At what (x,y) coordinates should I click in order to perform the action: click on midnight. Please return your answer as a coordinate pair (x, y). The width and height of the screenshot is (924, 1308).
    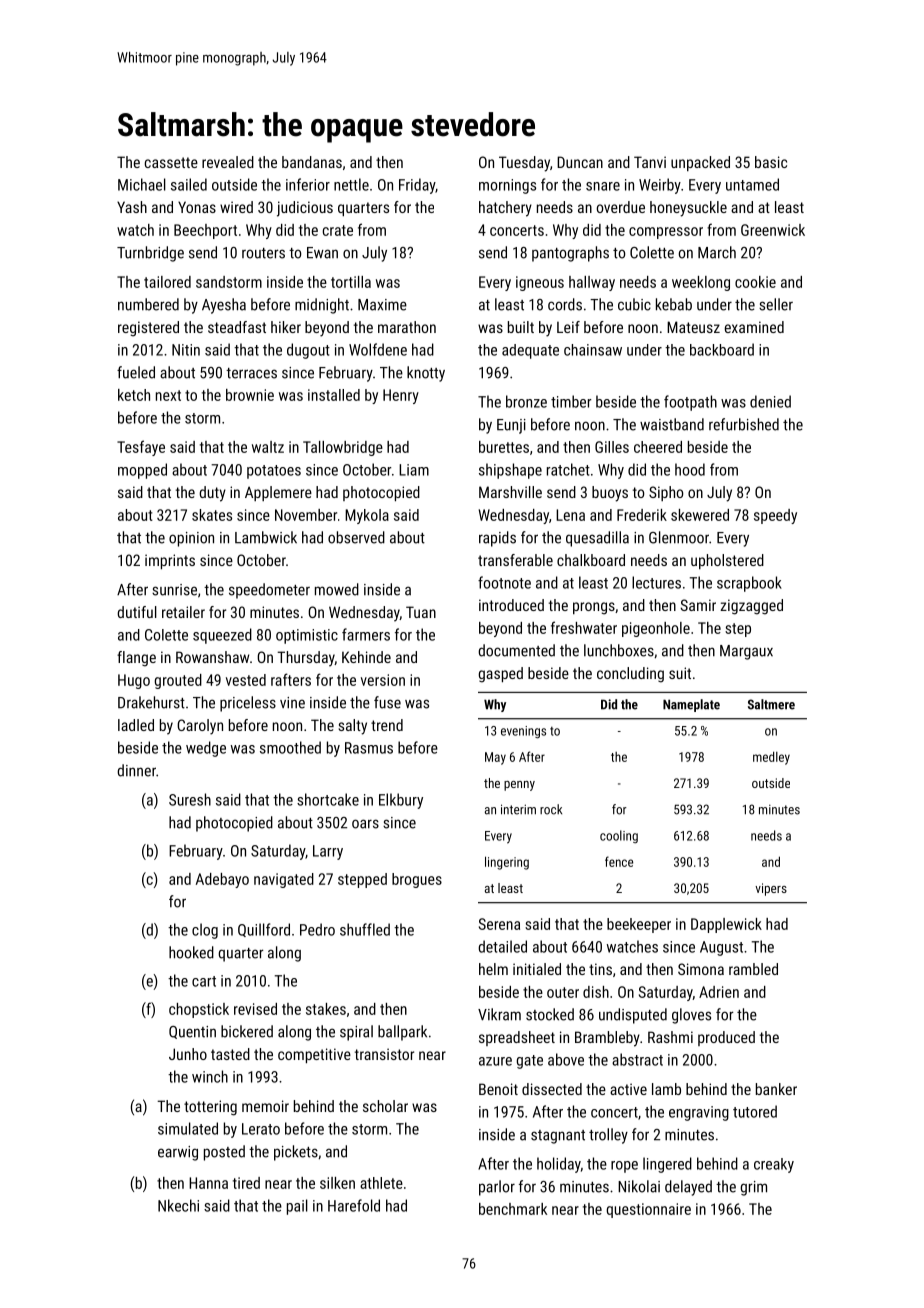
    Looking at the image, I should click on (322, 306).
